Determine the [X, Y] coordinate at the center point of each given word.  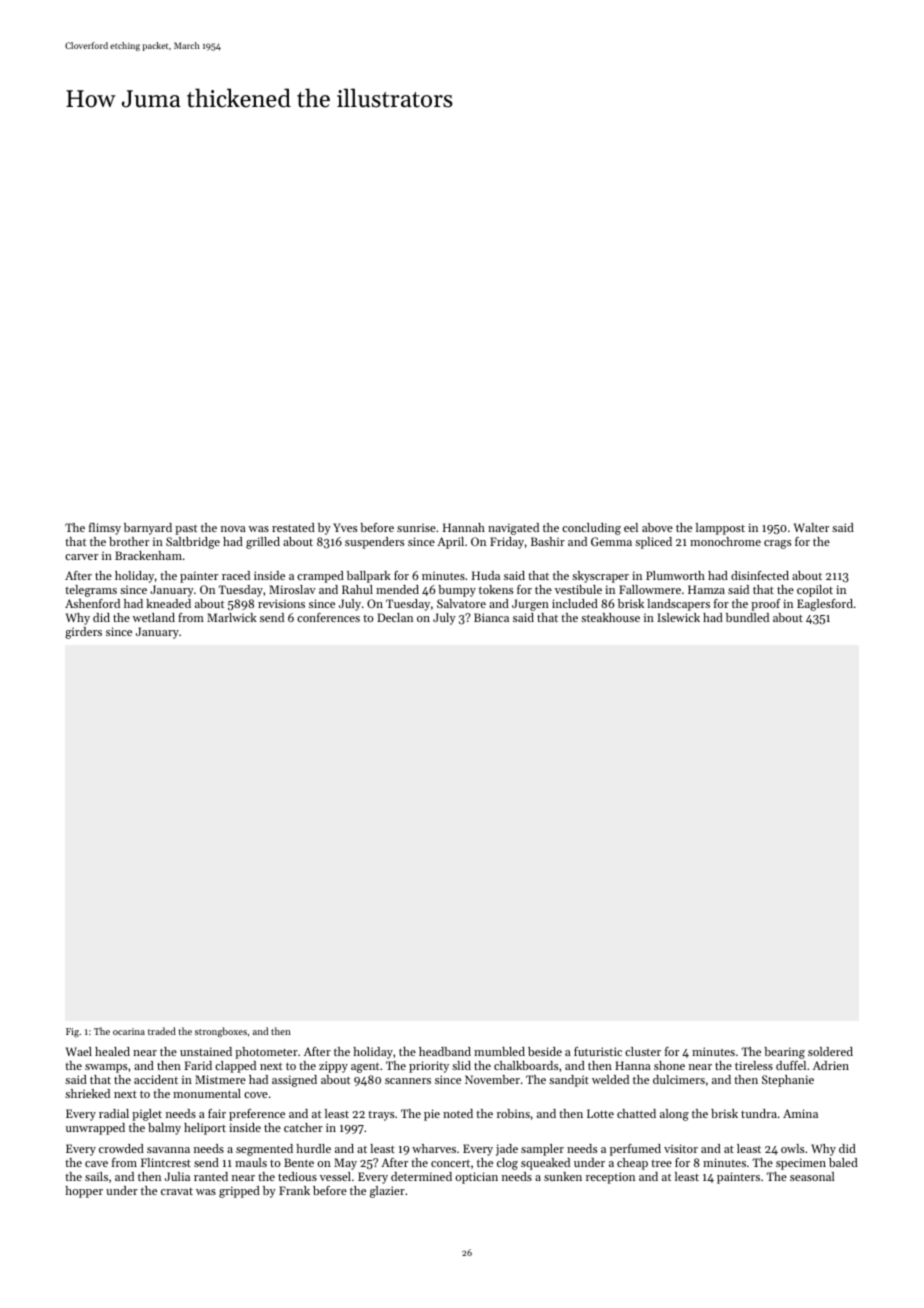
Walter [811, 527]
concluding [591, 529]
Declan [395, 617]
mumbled [499, 1051]
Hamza [706, 589]
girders [83, 633]
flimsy [105, 529]
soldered [830, 1051]
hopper [84, 1192]
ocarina [129, 1031]
